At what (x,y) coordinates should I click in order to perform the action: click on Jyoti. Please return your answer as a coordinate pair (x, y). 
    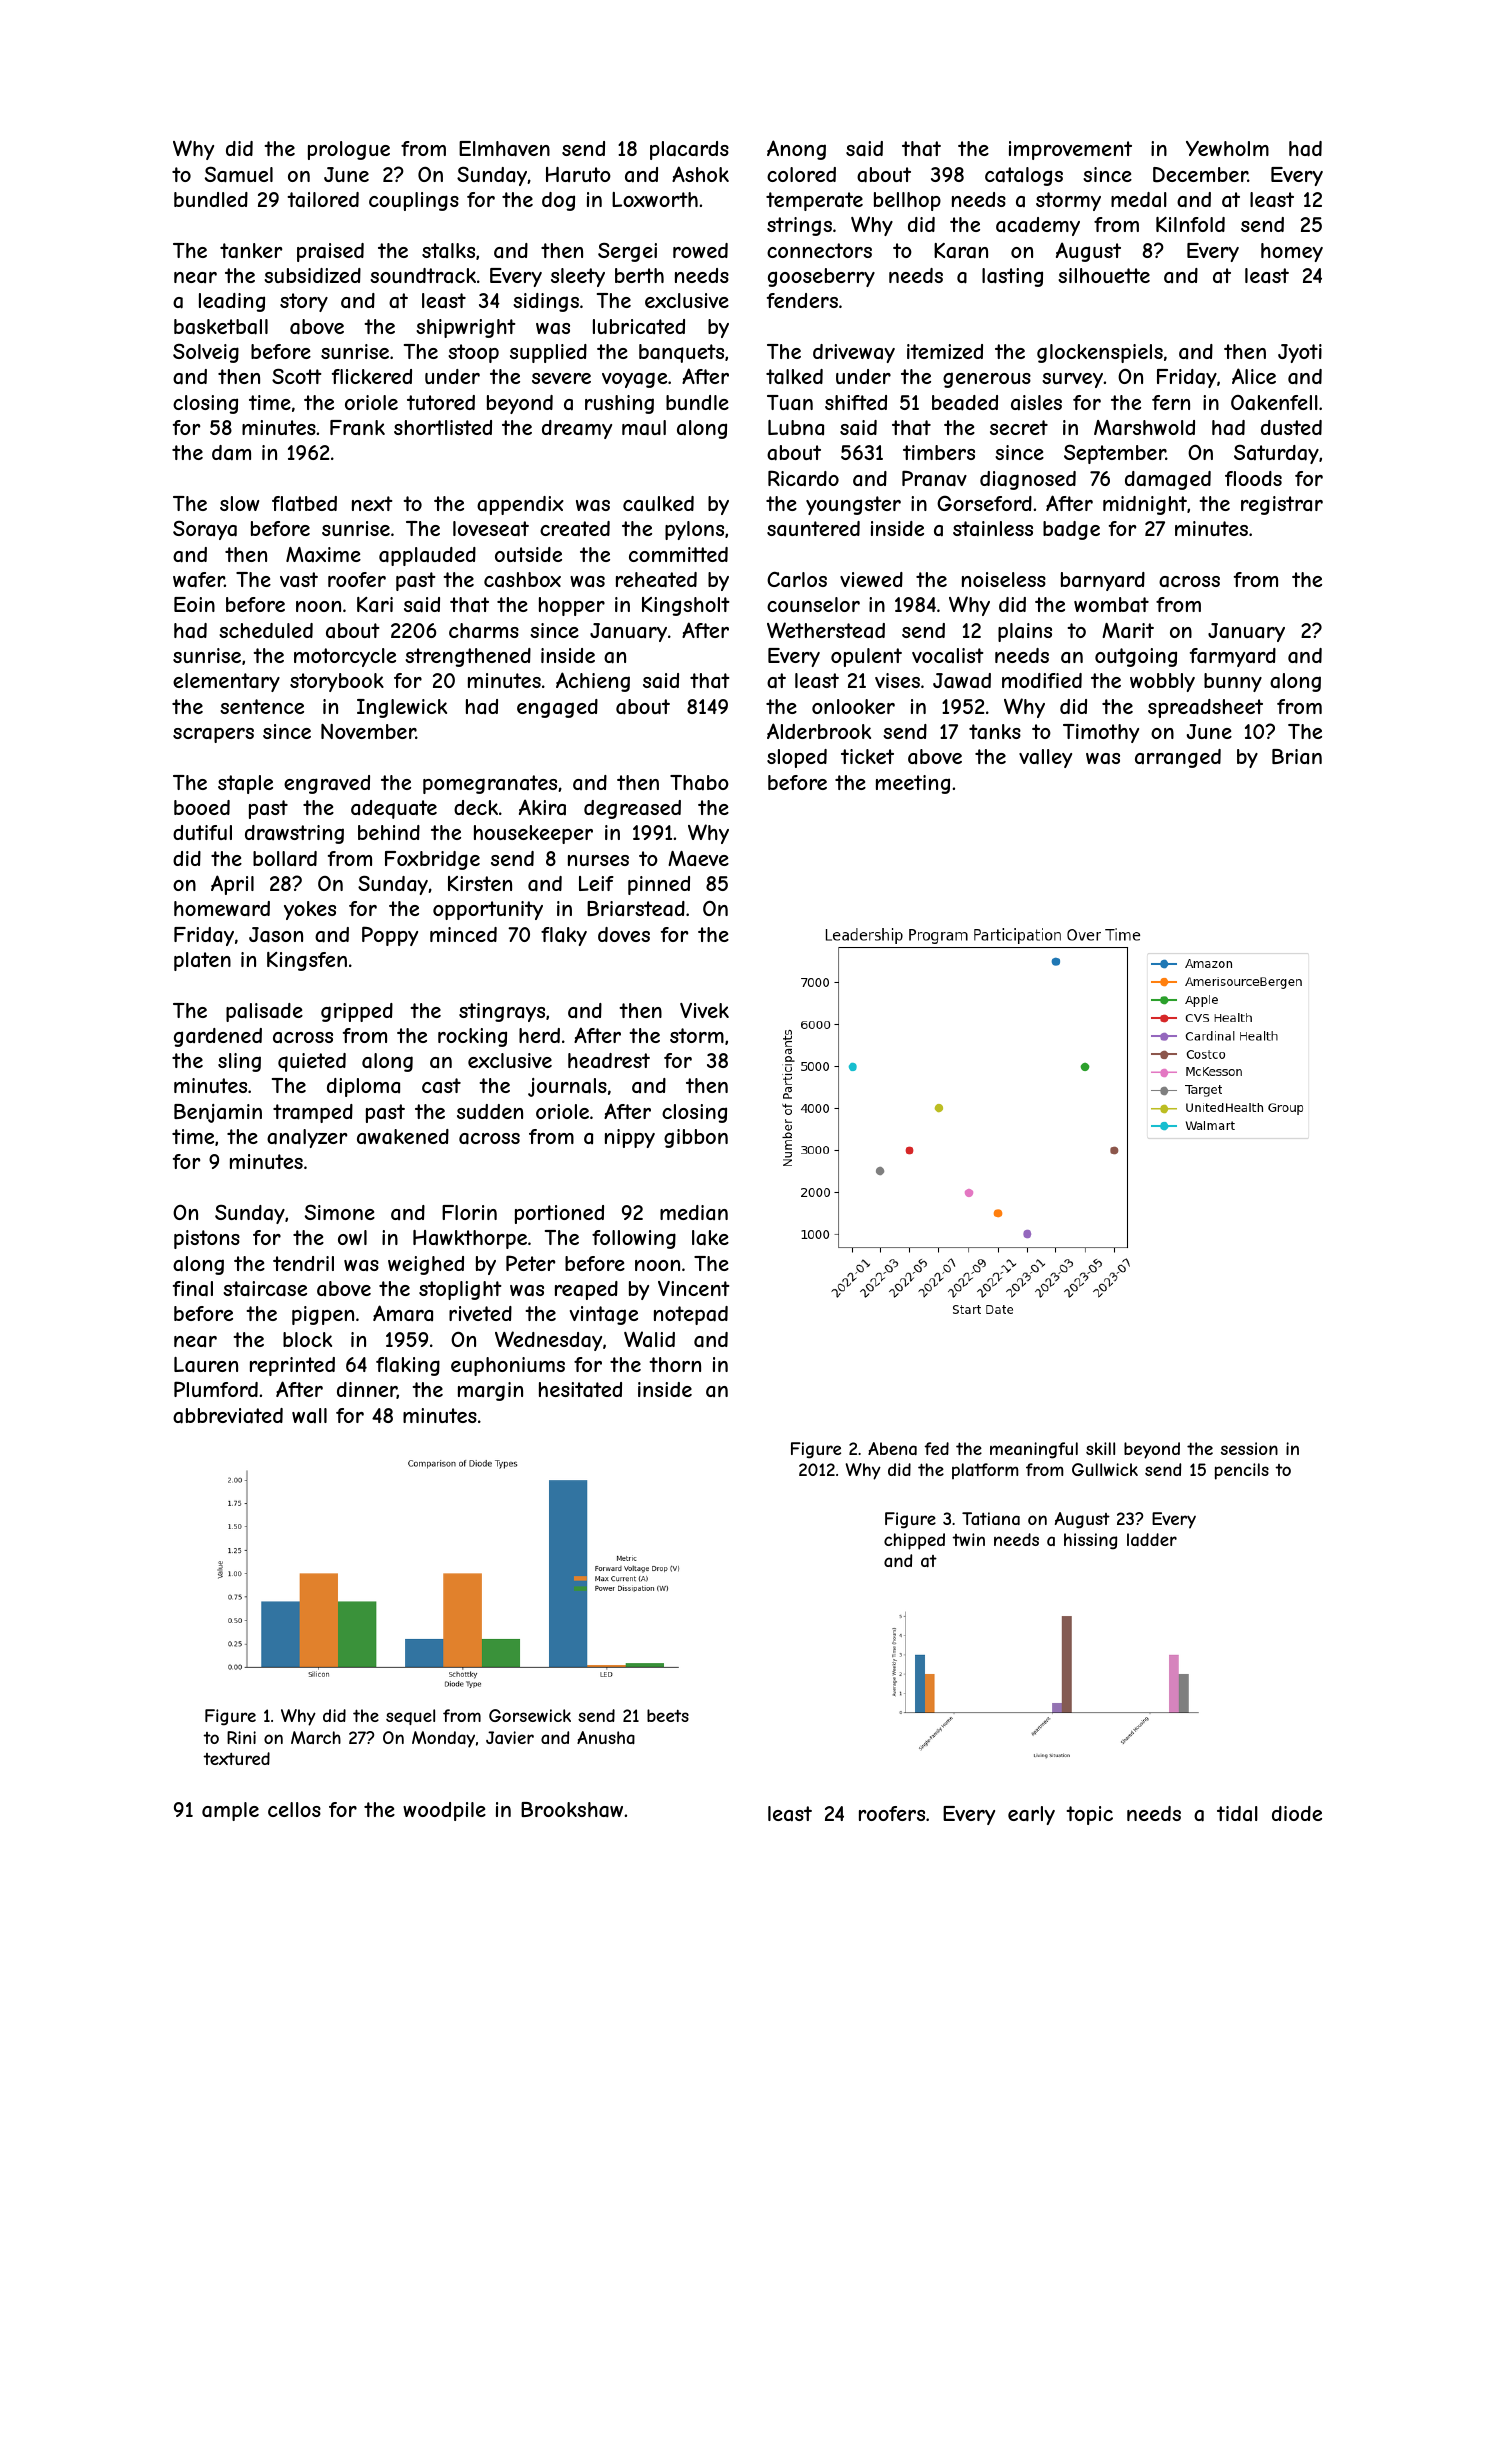
    Looking at the image, I should click on (1300, 353).
